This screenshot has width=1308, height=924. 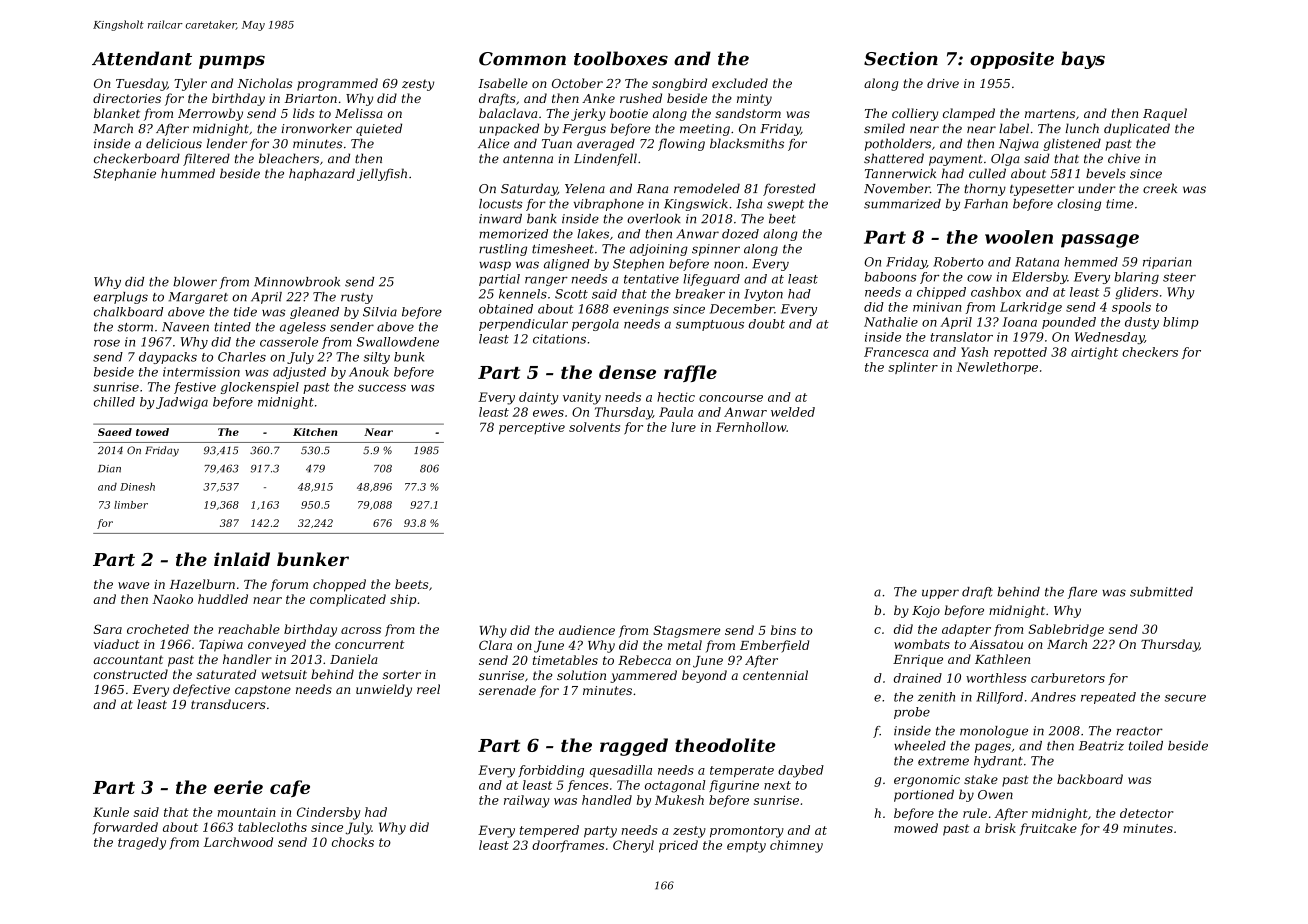 What do you see at coordinates (111, 812) in the screenshot?
I see `Kunle` at bounding box center [111, 812].
